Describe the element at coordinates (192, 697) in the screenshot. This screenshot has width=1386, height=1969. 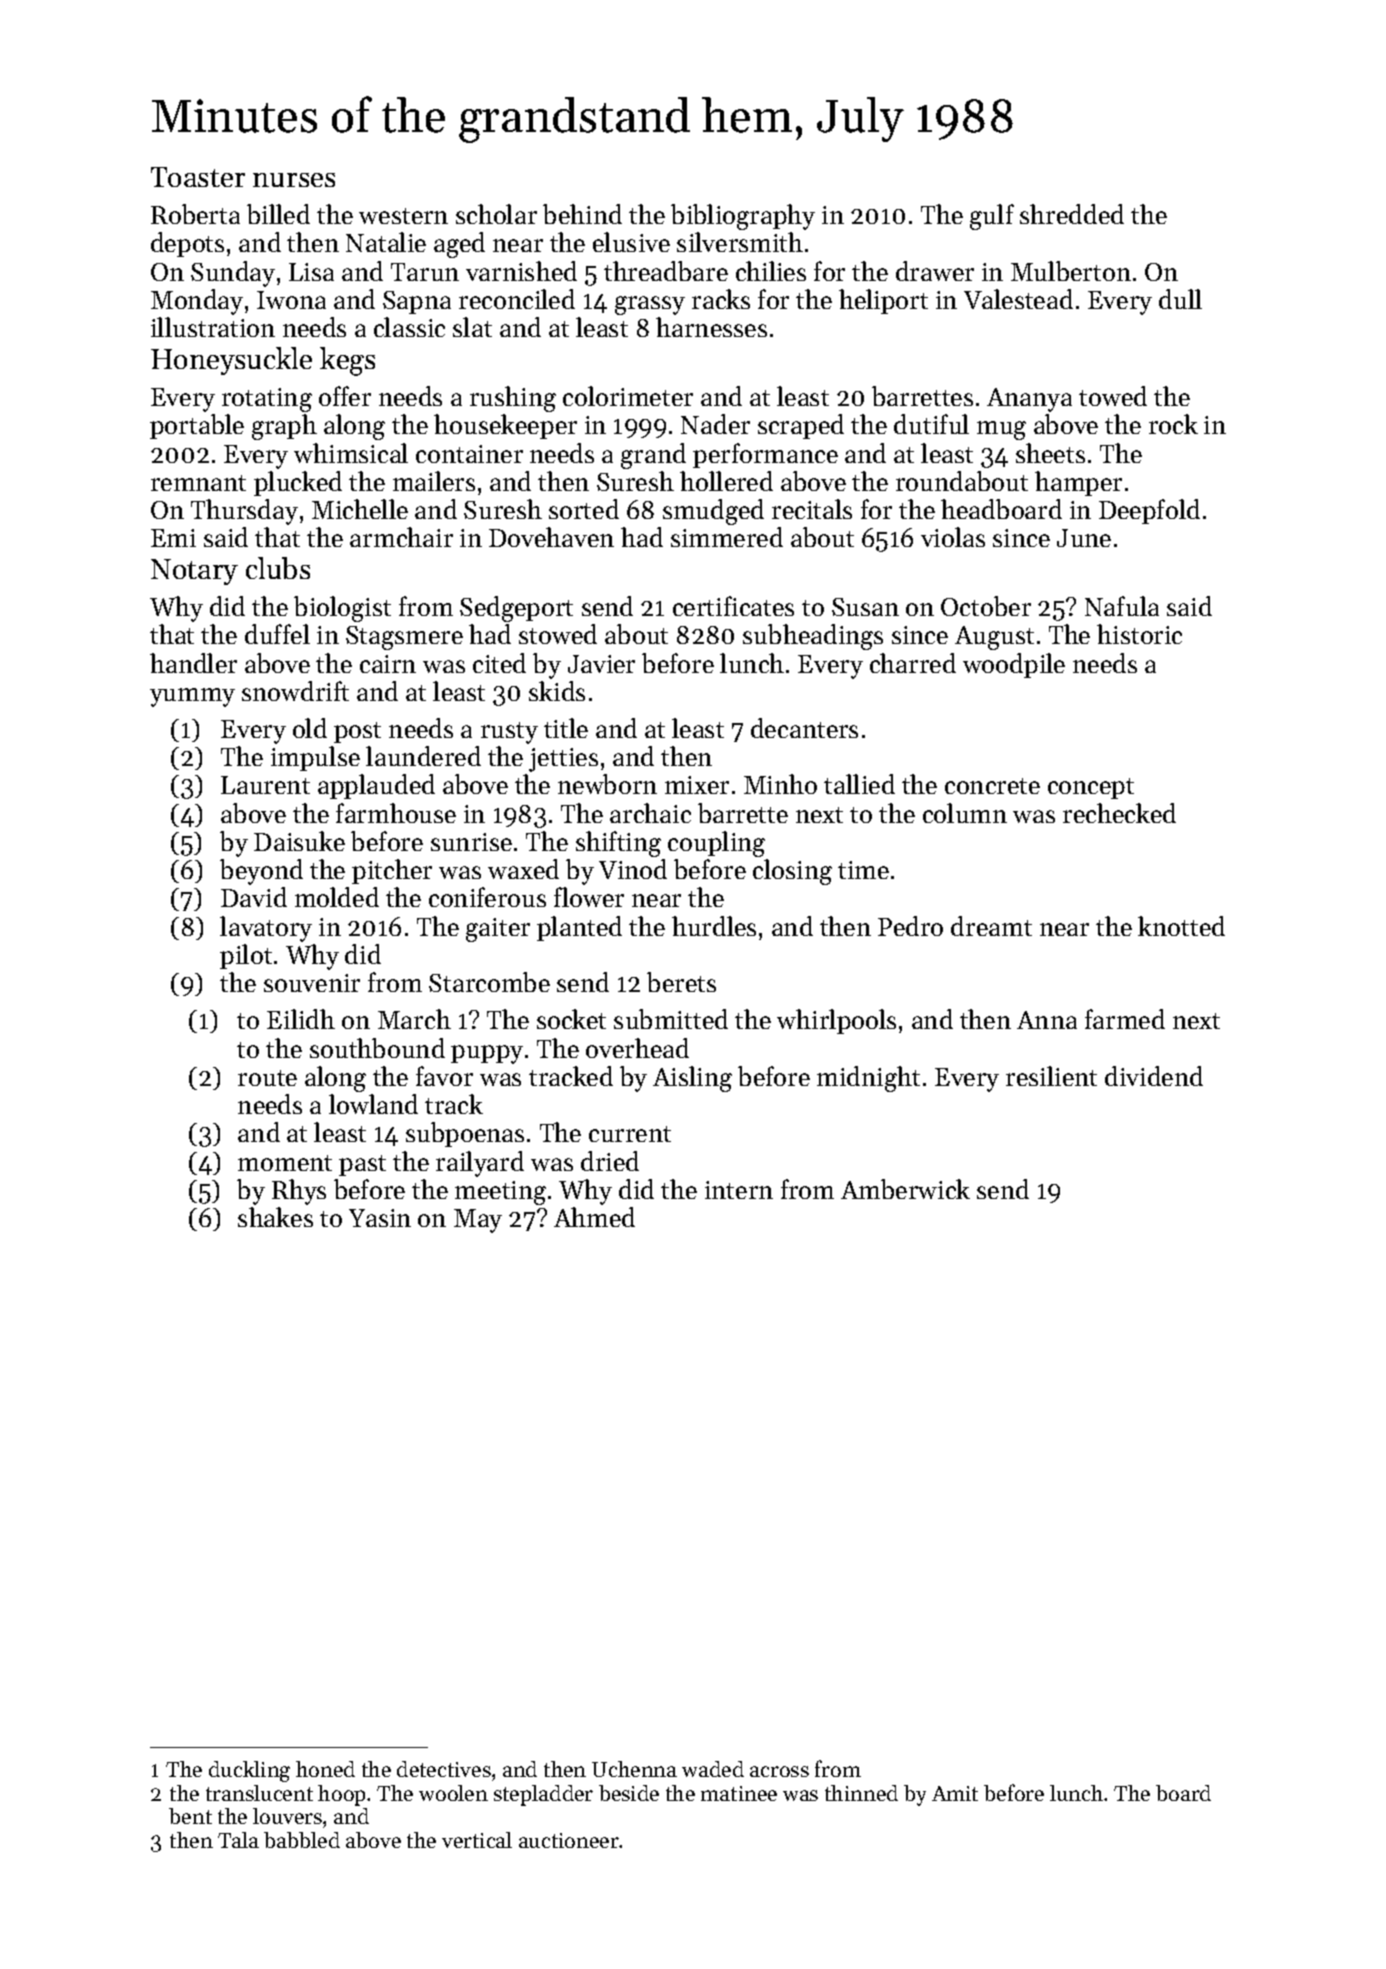
I see `yummy` at that location.
